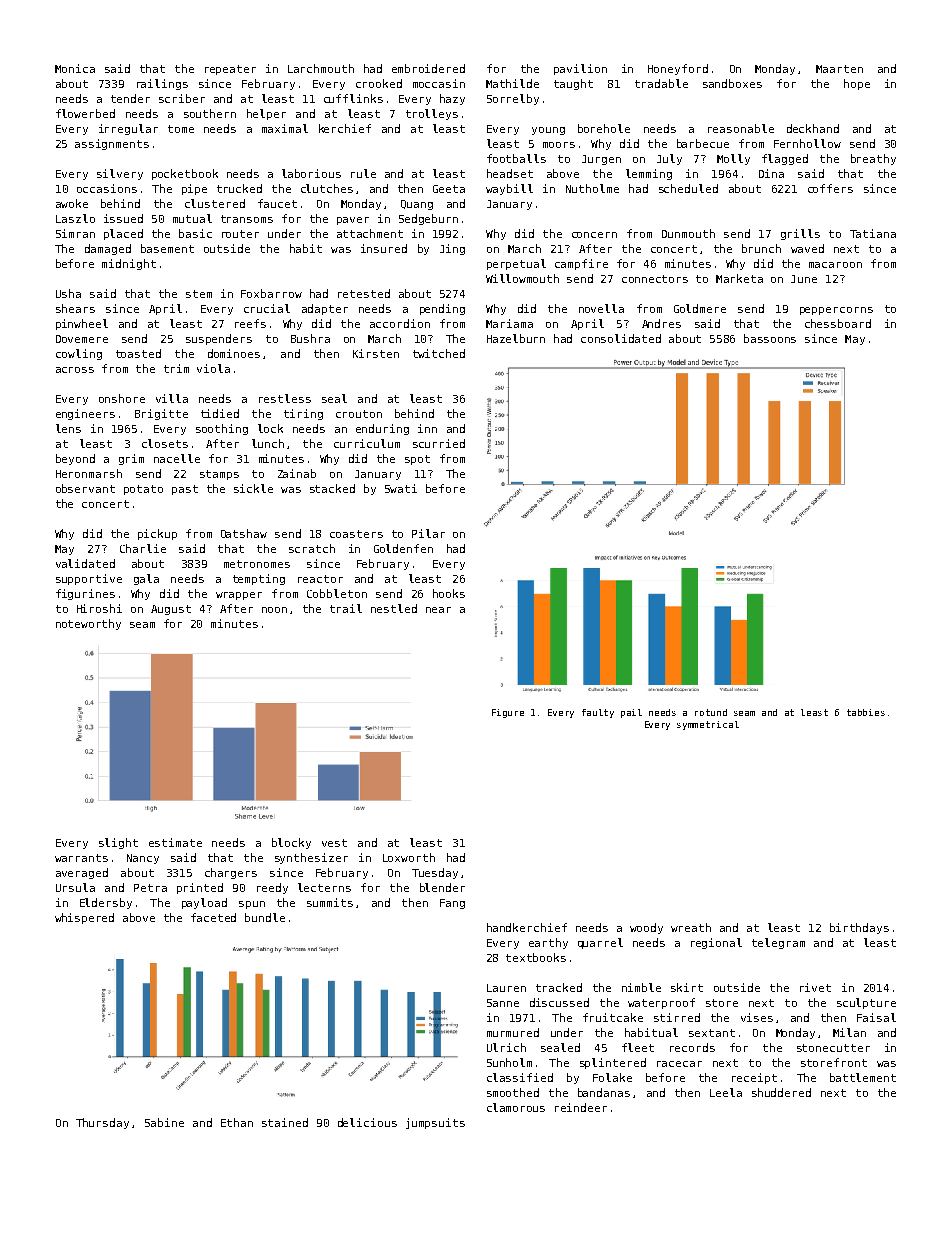 The image size is (952, 1233). What do you see at coordinates (164, 1122) in the document?
I see `Sabine` at bounding box center [164, 1122].
